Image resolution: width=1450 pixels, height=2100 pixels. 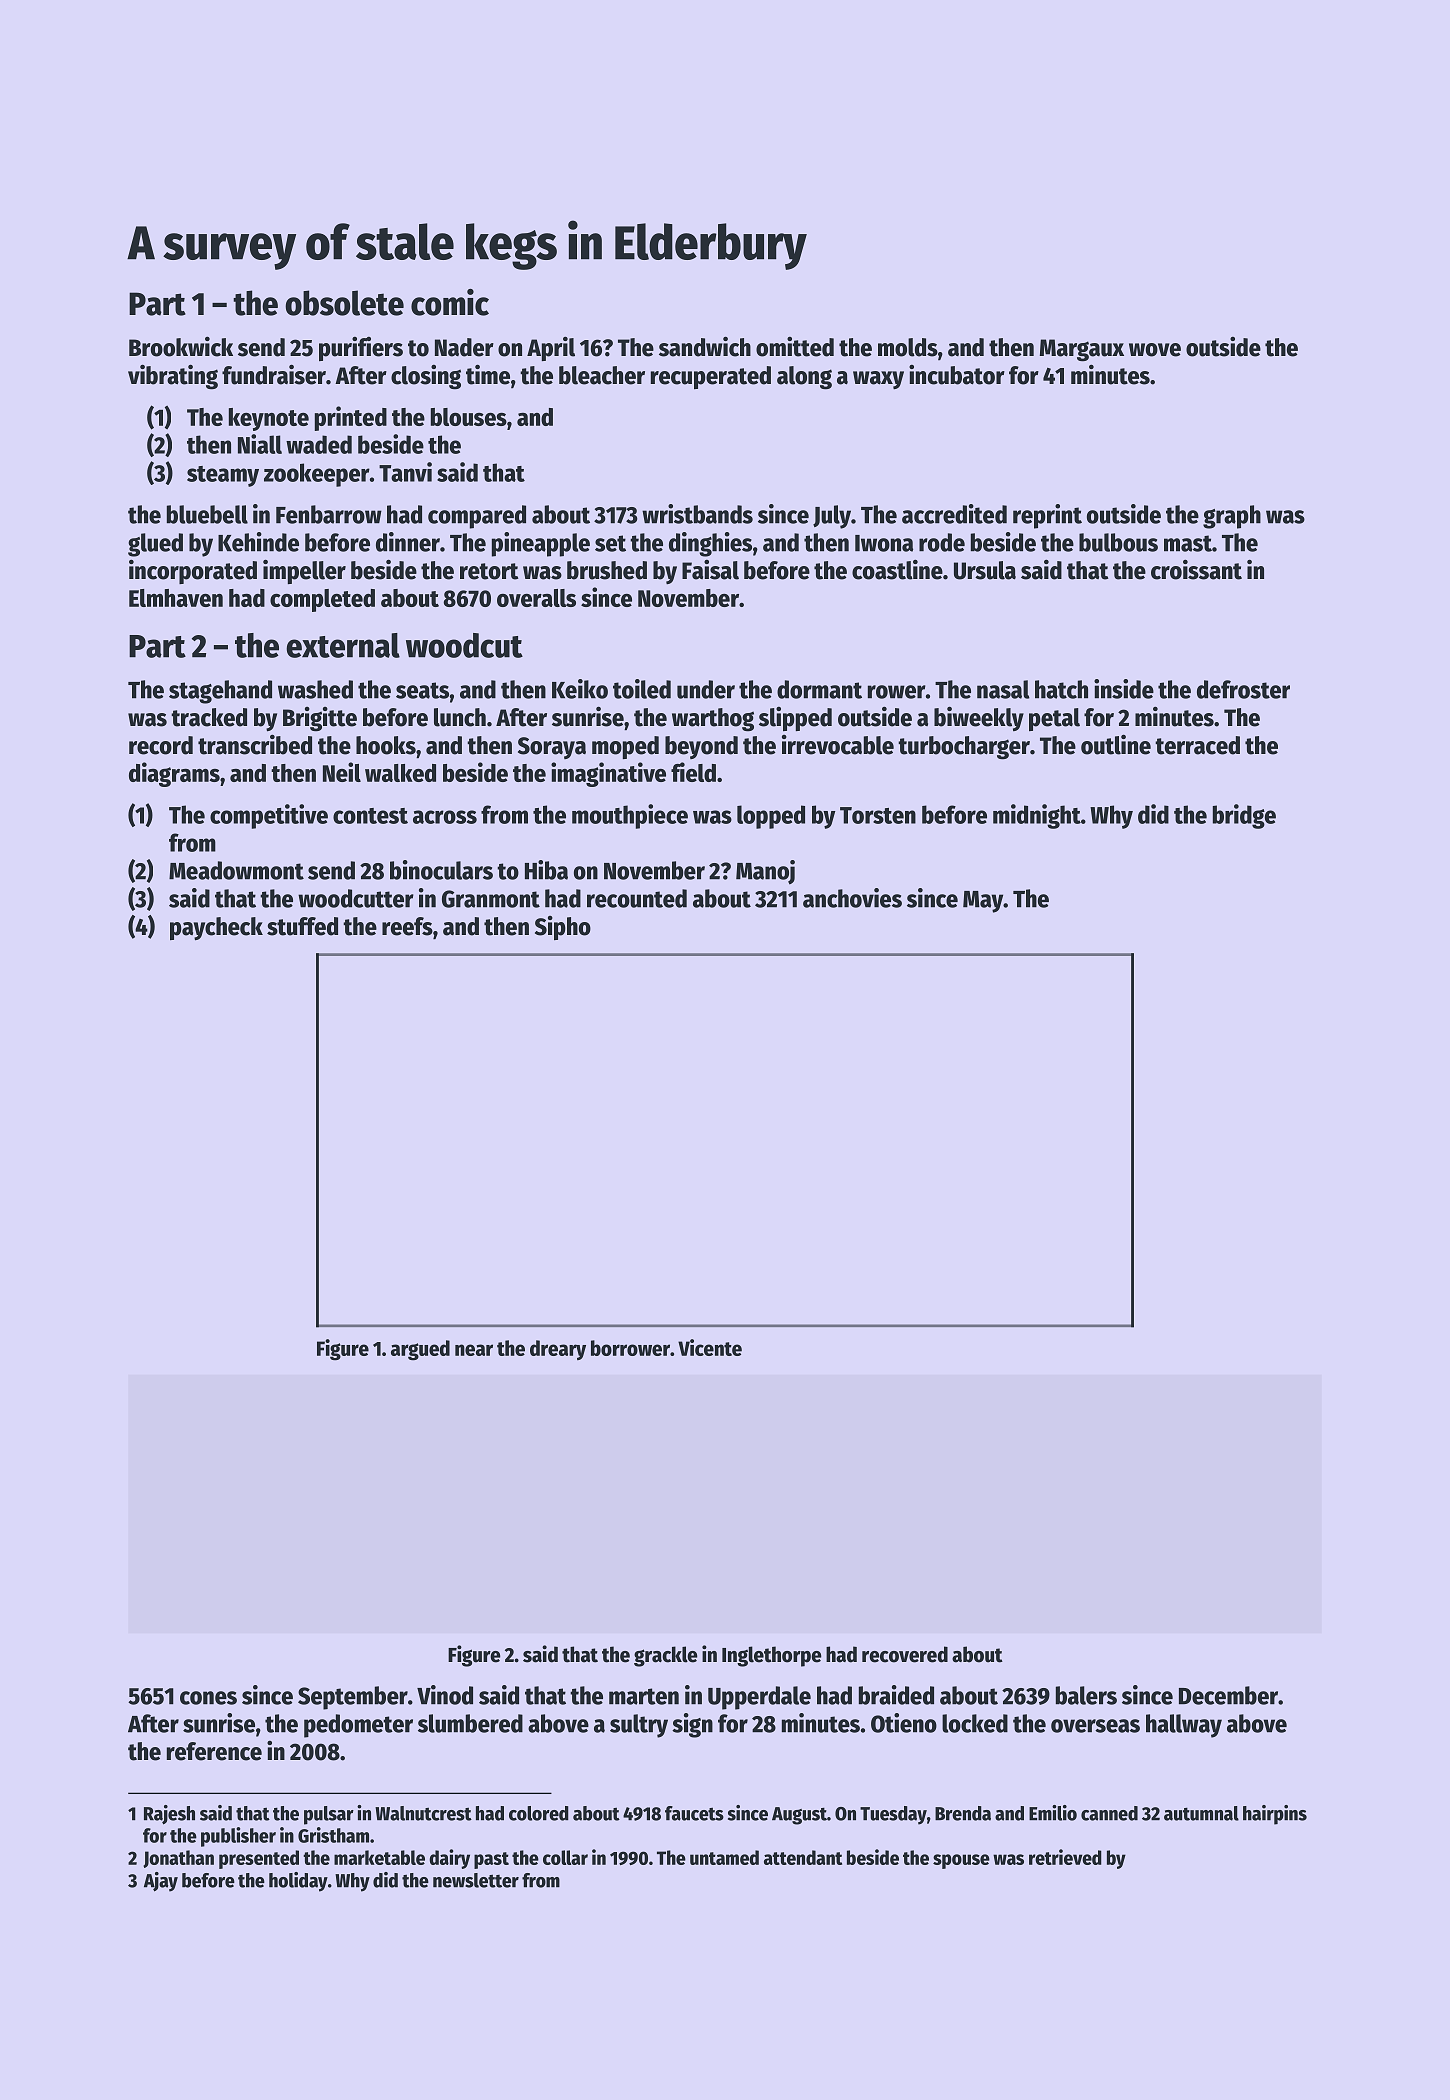 What do you see at coordinates (803, 1857) in the document?
I see `attendant` at bounding box center [803, 1857].
